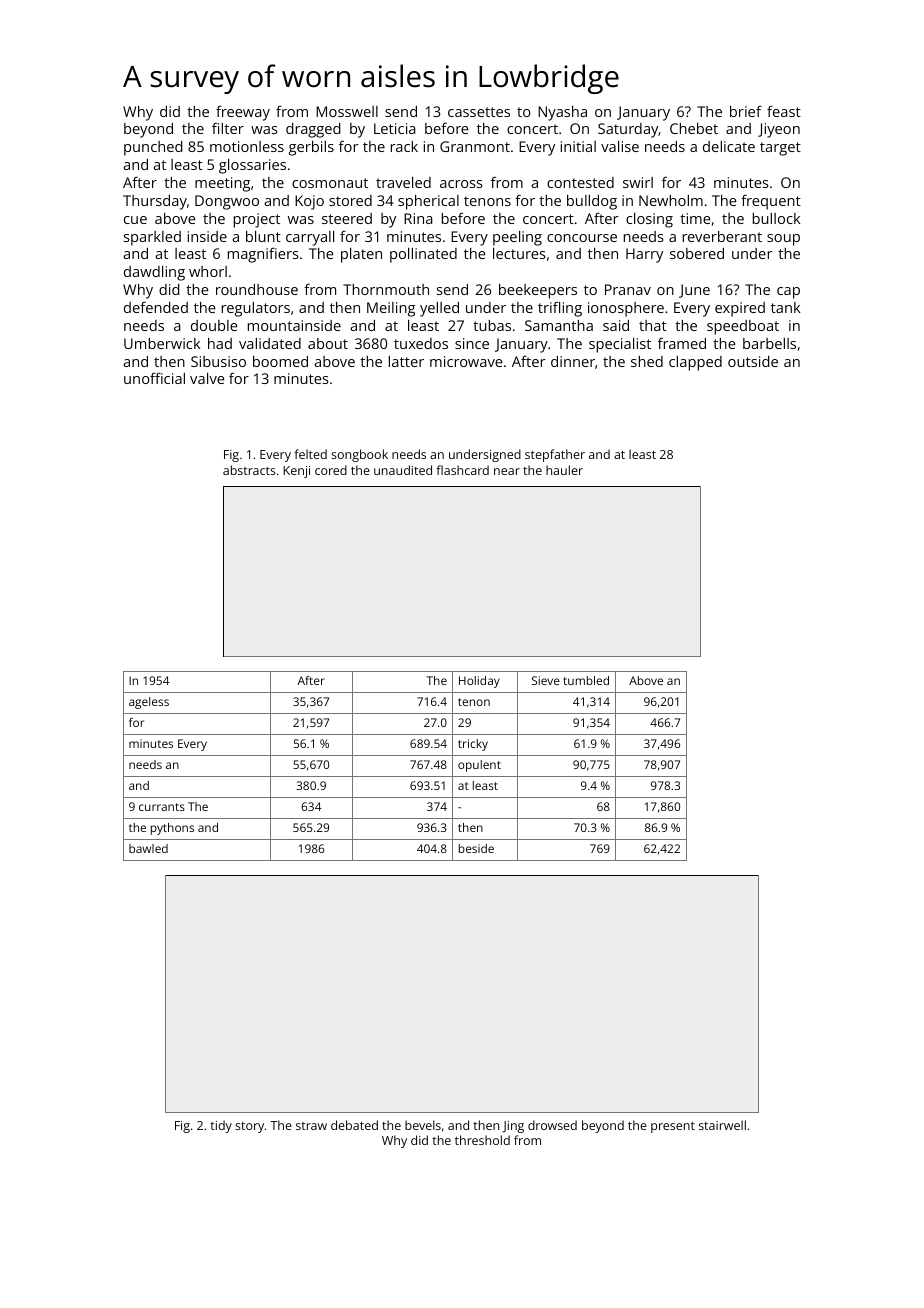 The height and width of the document is (1308, 924). I want to click on filter, so click(228, 128).
